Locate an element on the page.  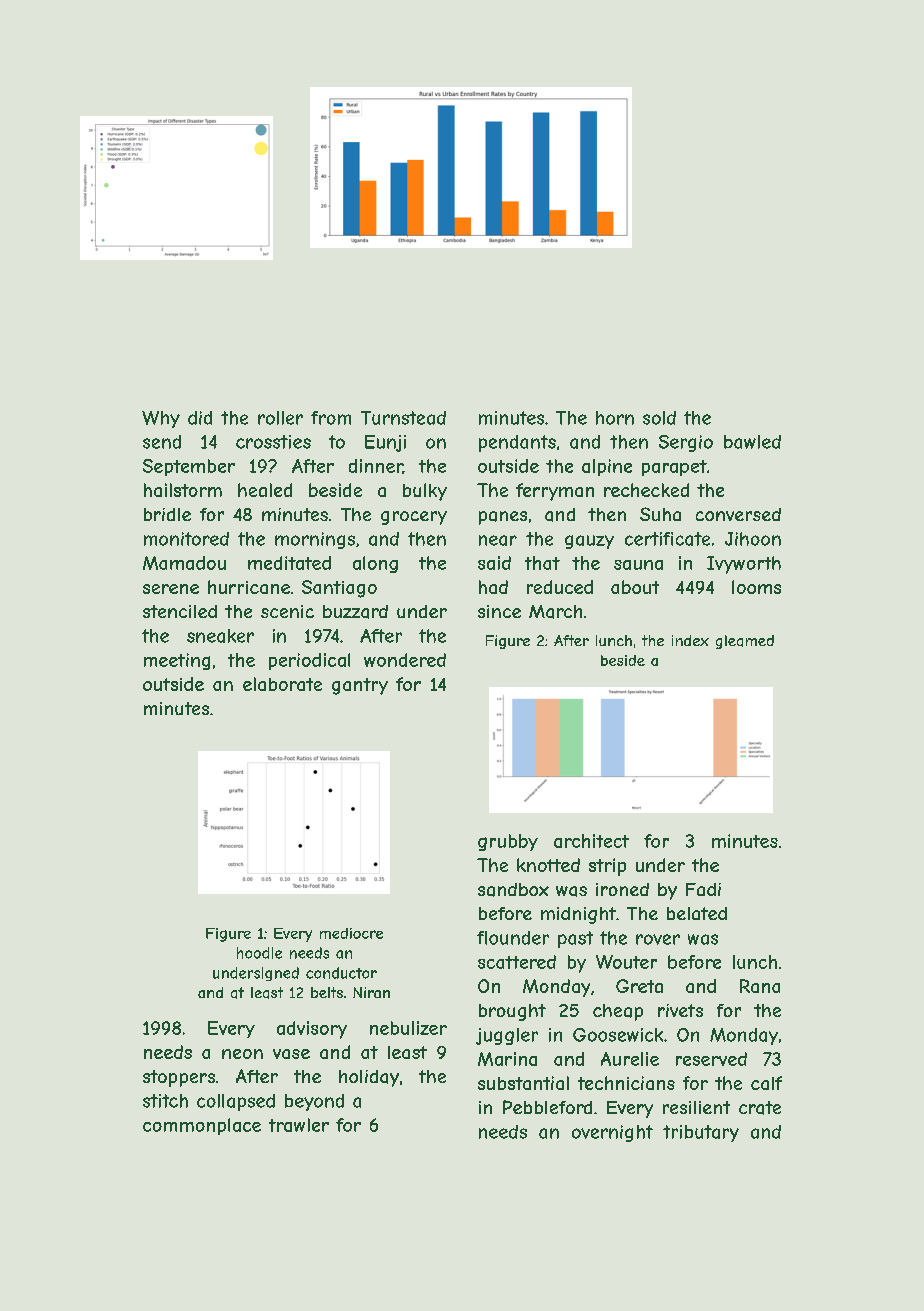
belated is located at coordinates (697, 913).
